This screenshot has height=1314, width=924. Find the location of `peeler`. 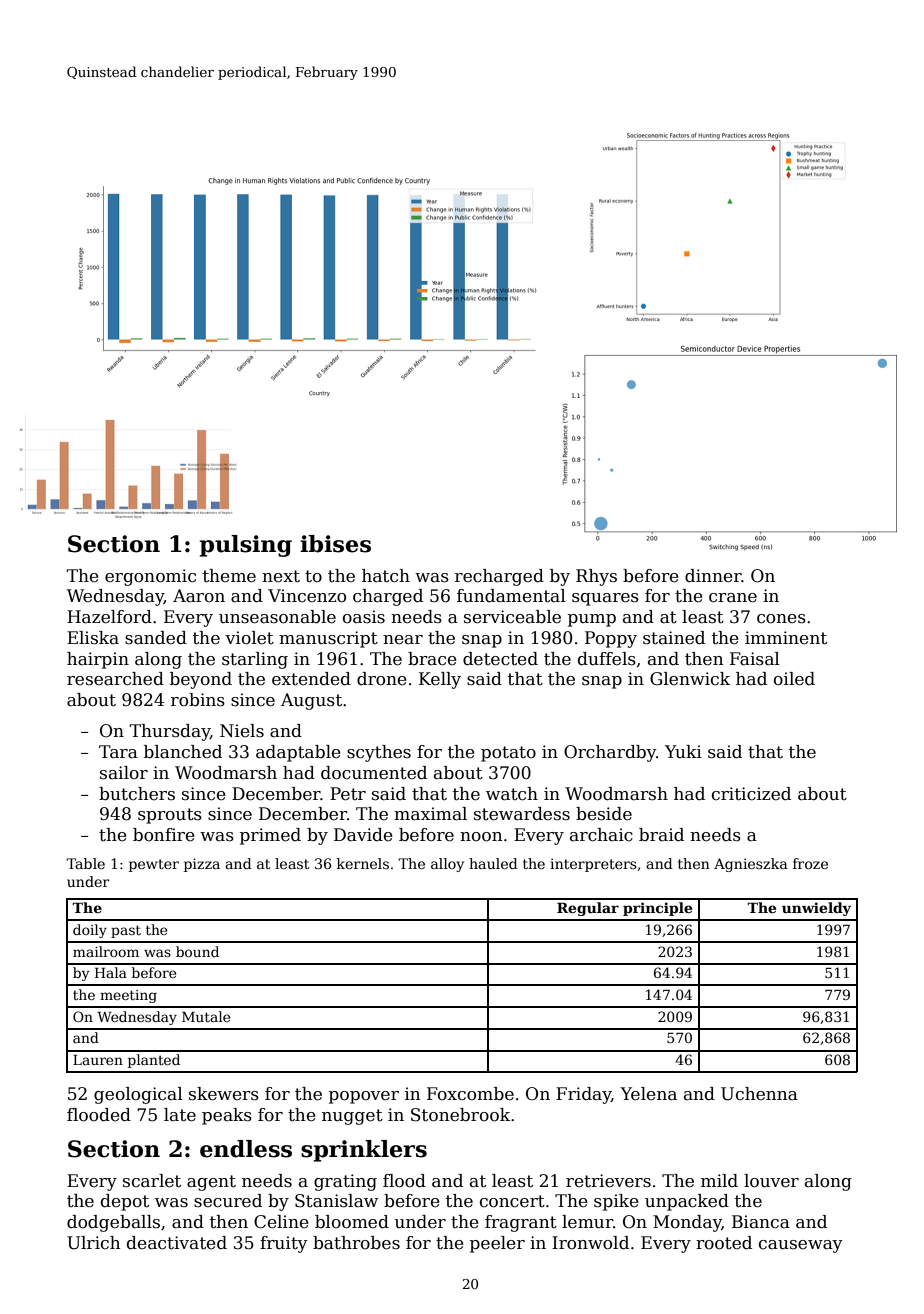

peeler is located at coordinates (497, 1244).
